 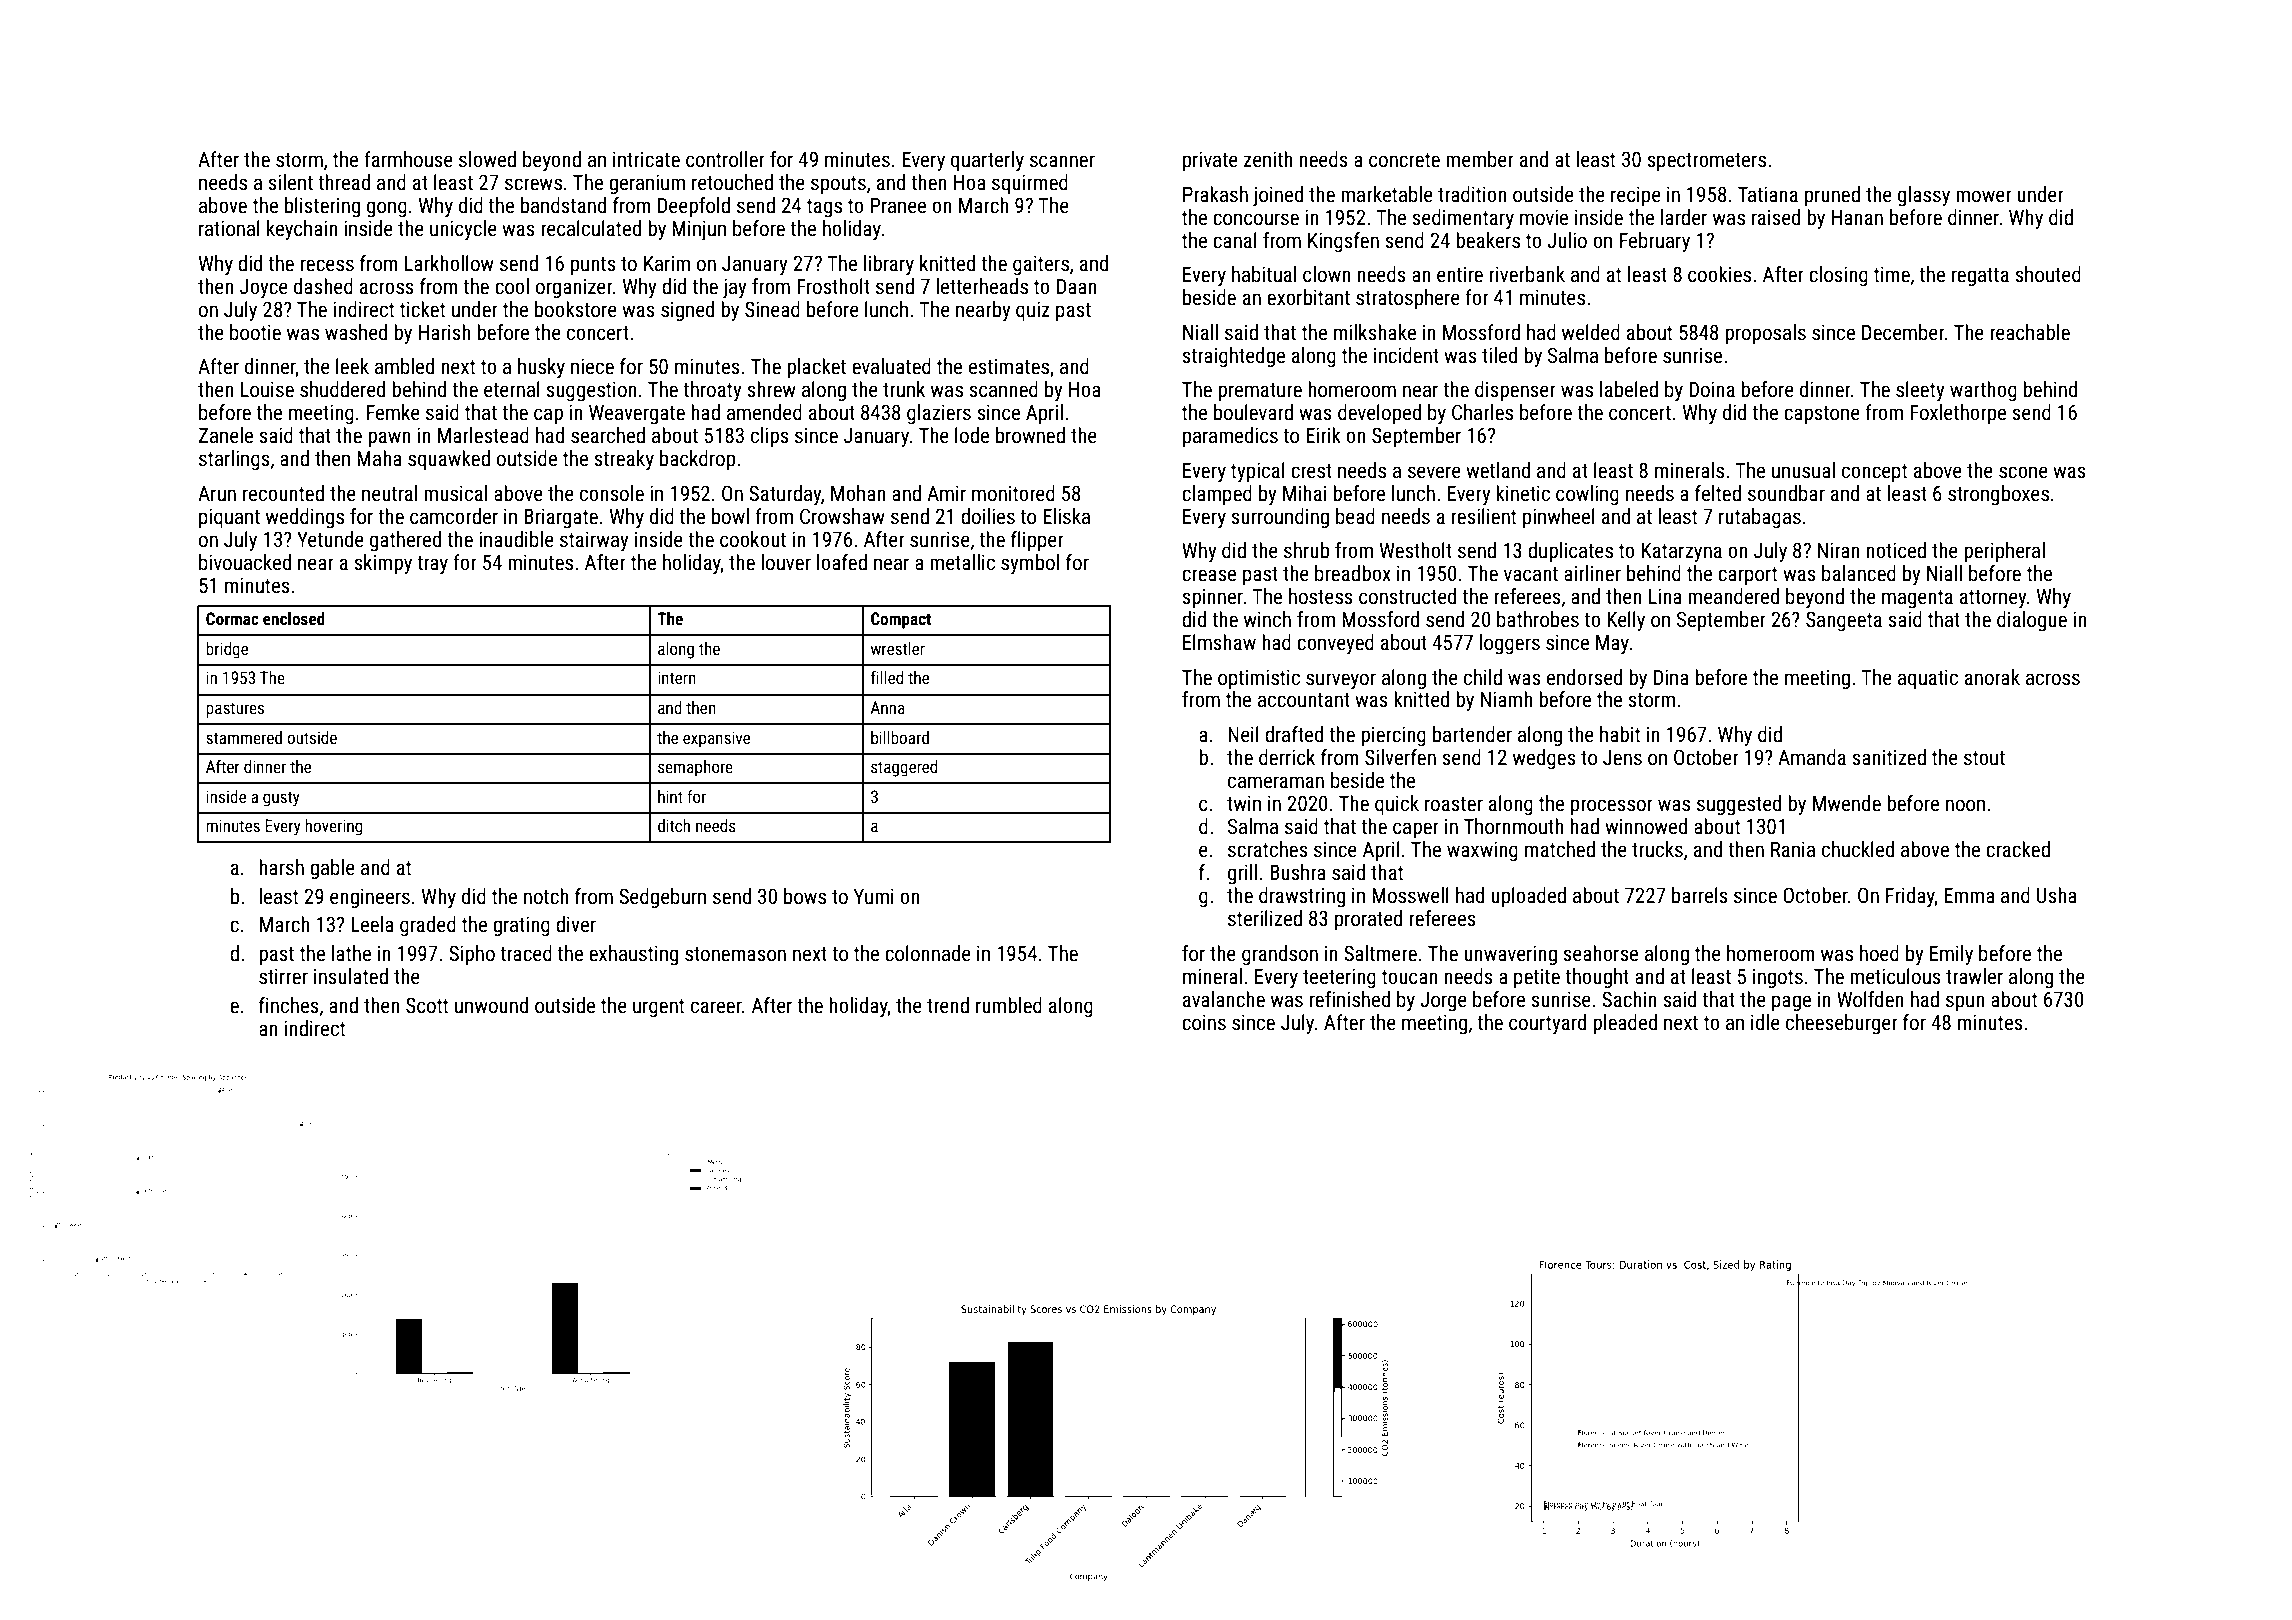 I want to click on roaster, so click(x=1454, y=804).
